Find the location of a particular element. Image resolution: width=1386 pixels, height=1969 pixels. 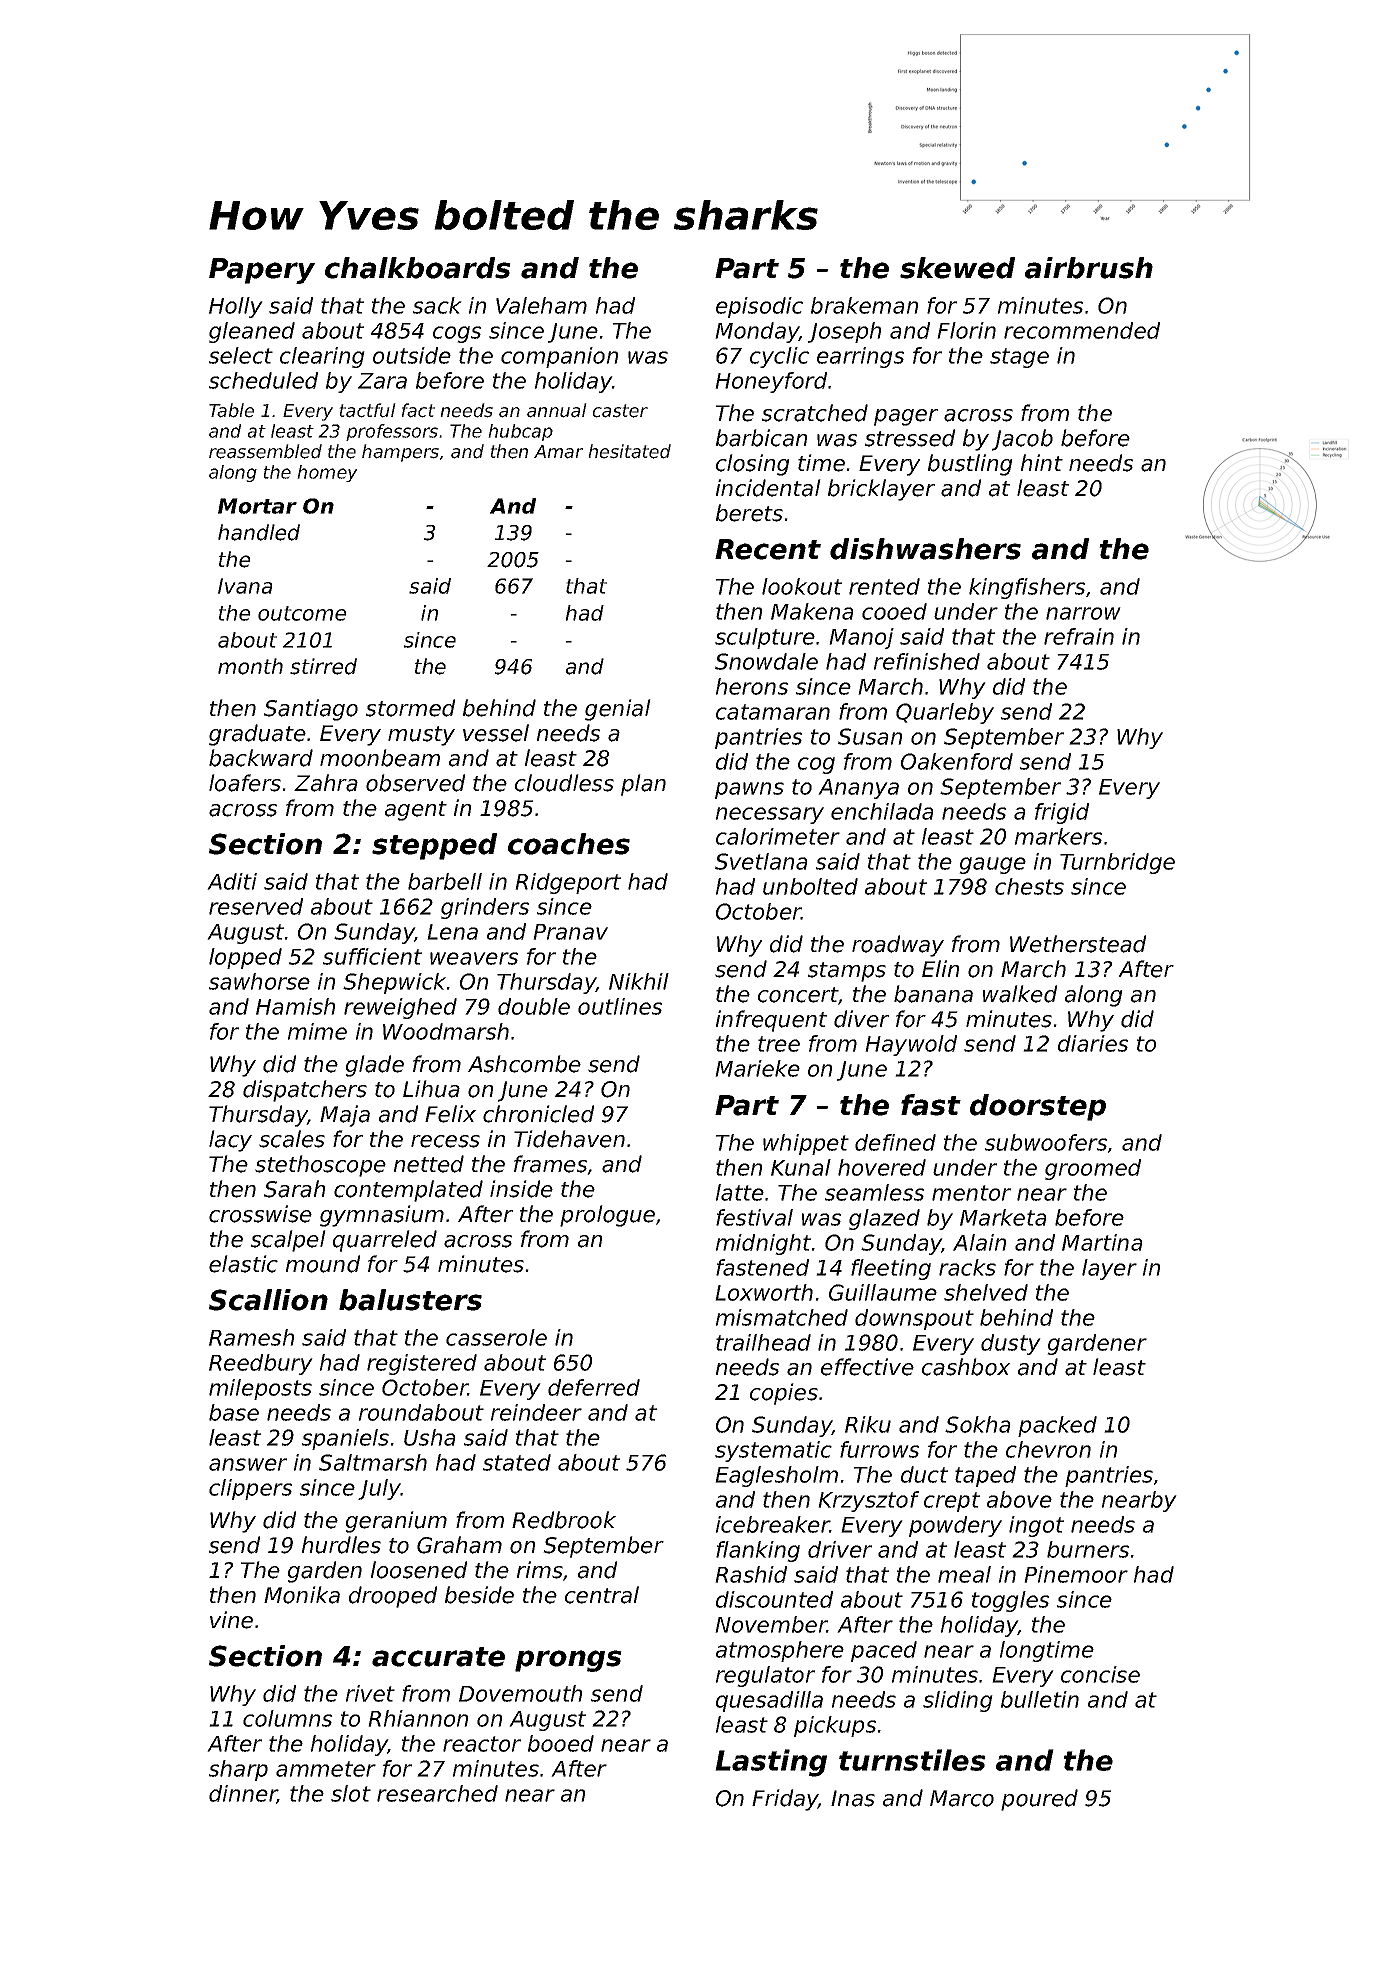

frigid is located at coordinates (1062, 813).
